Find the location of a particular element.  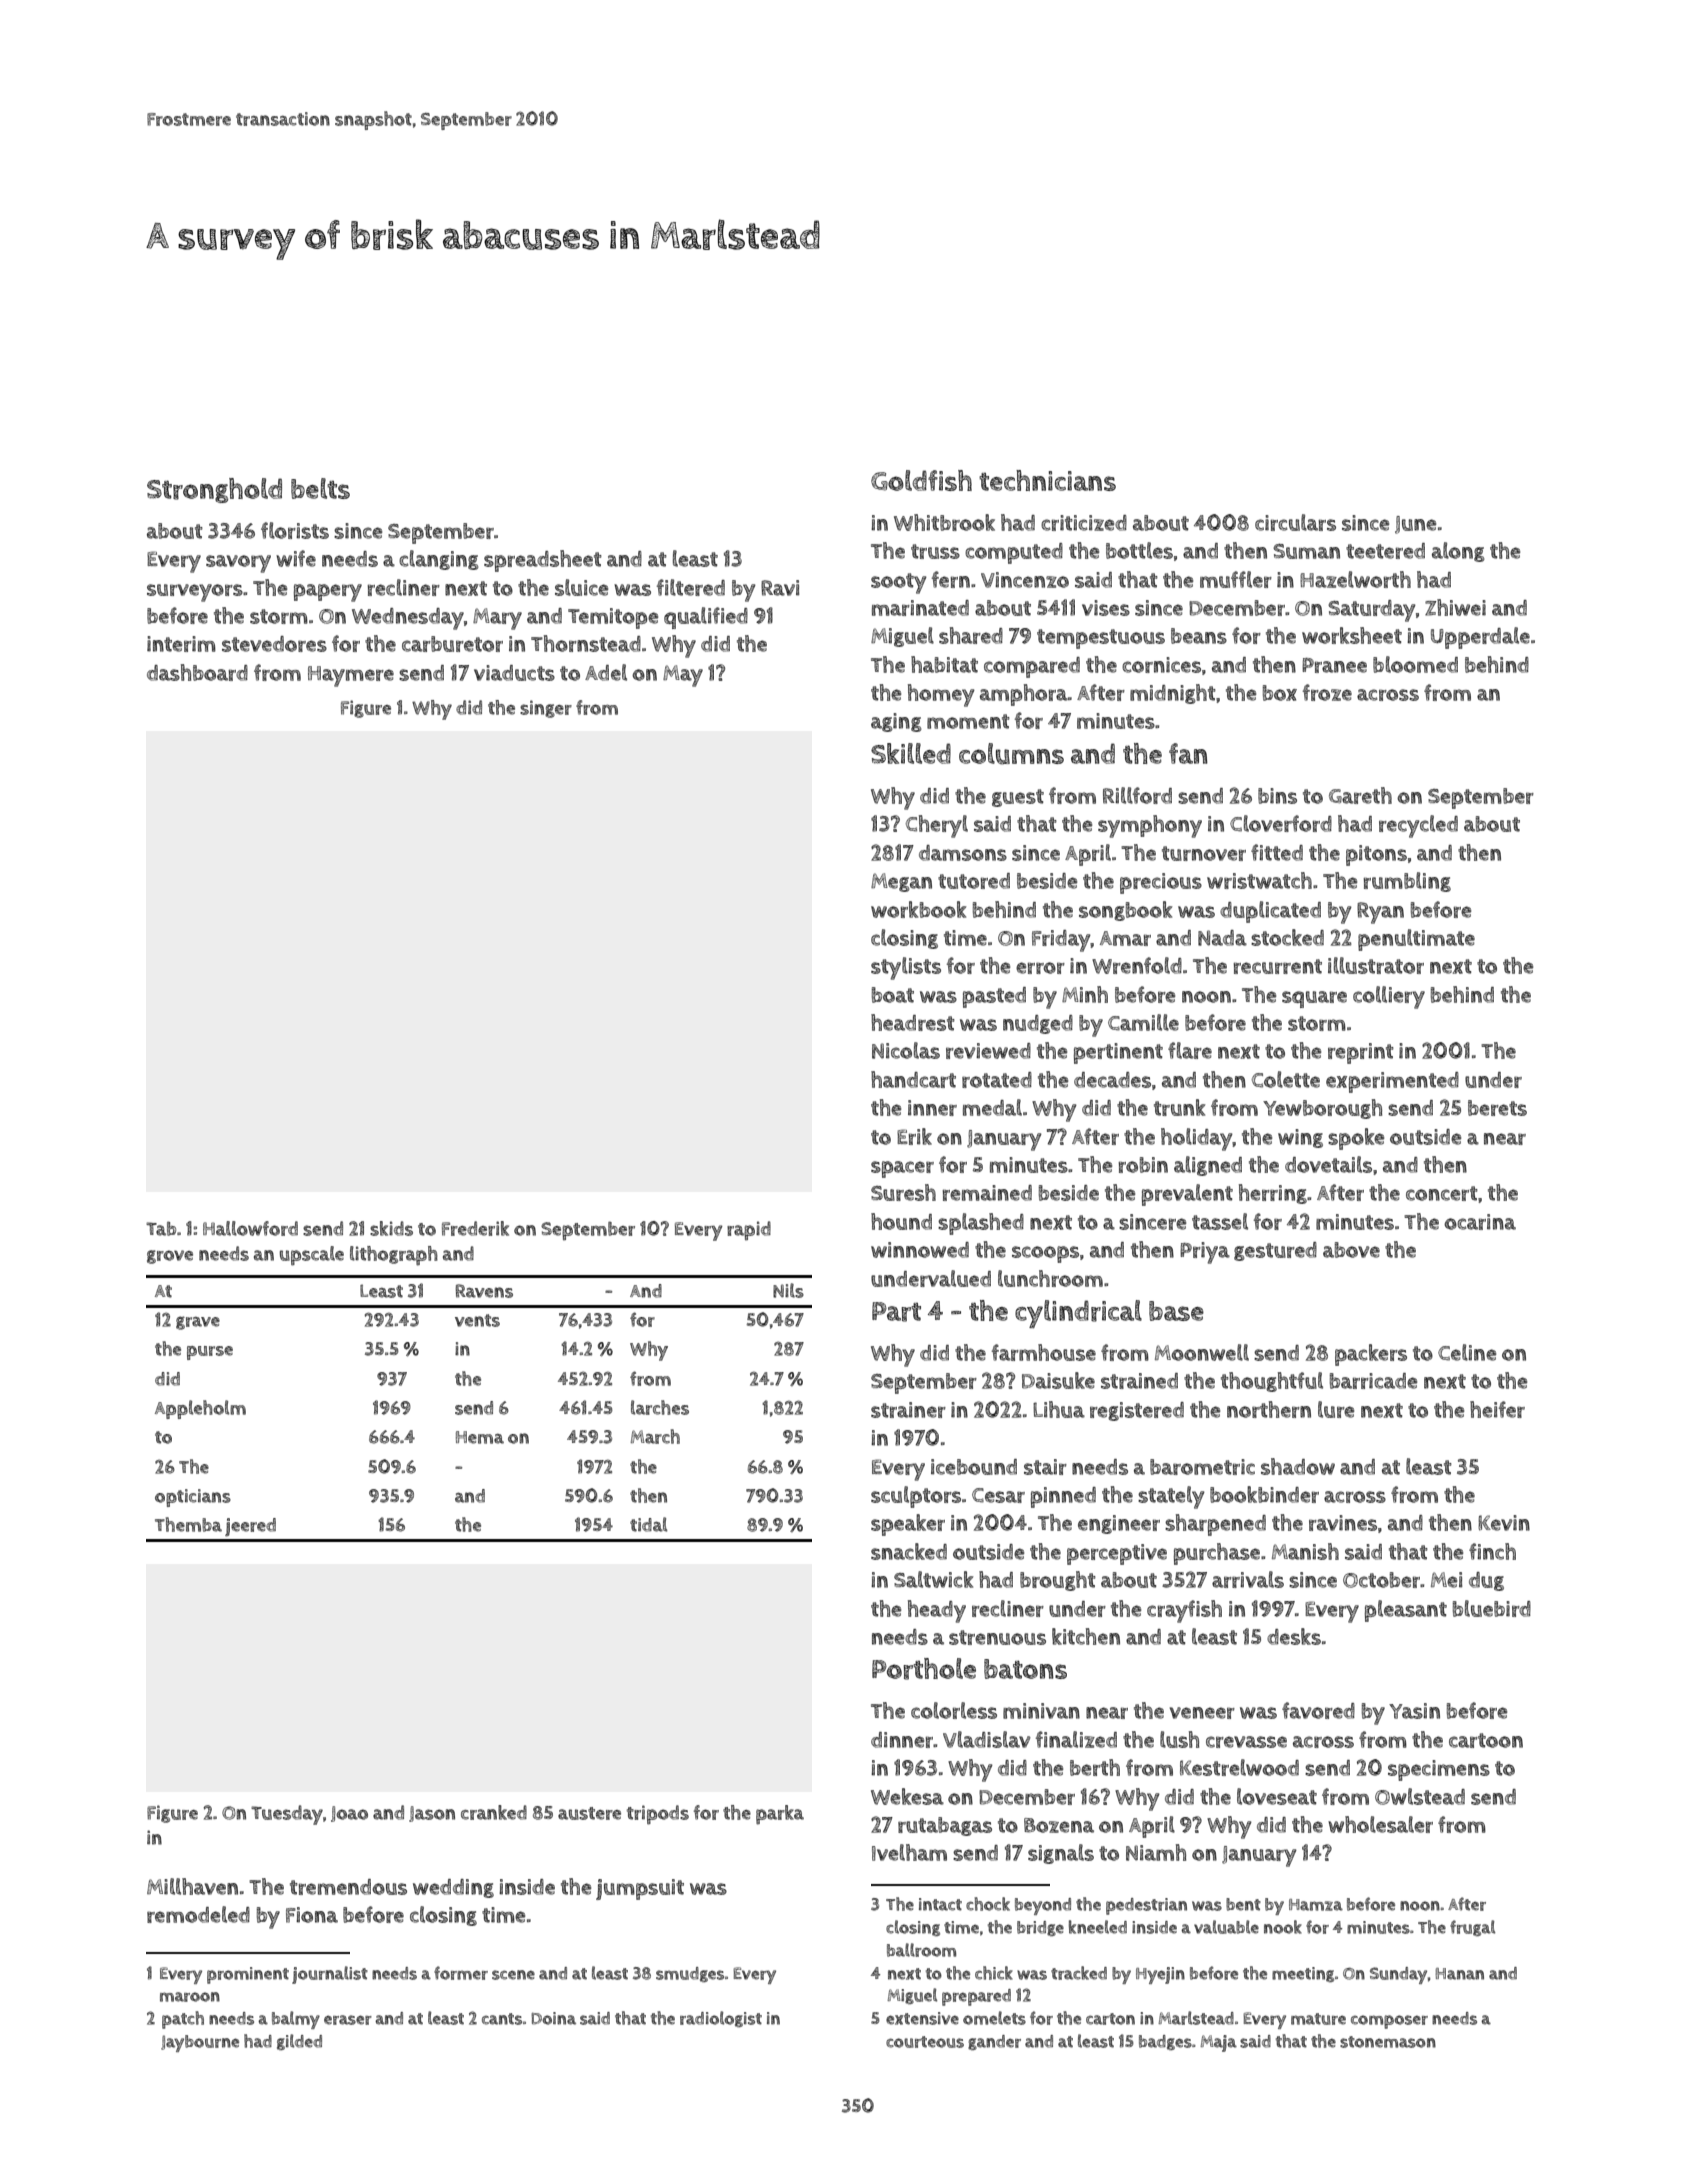

Whitbrook is located at coordinates (944, 522).
